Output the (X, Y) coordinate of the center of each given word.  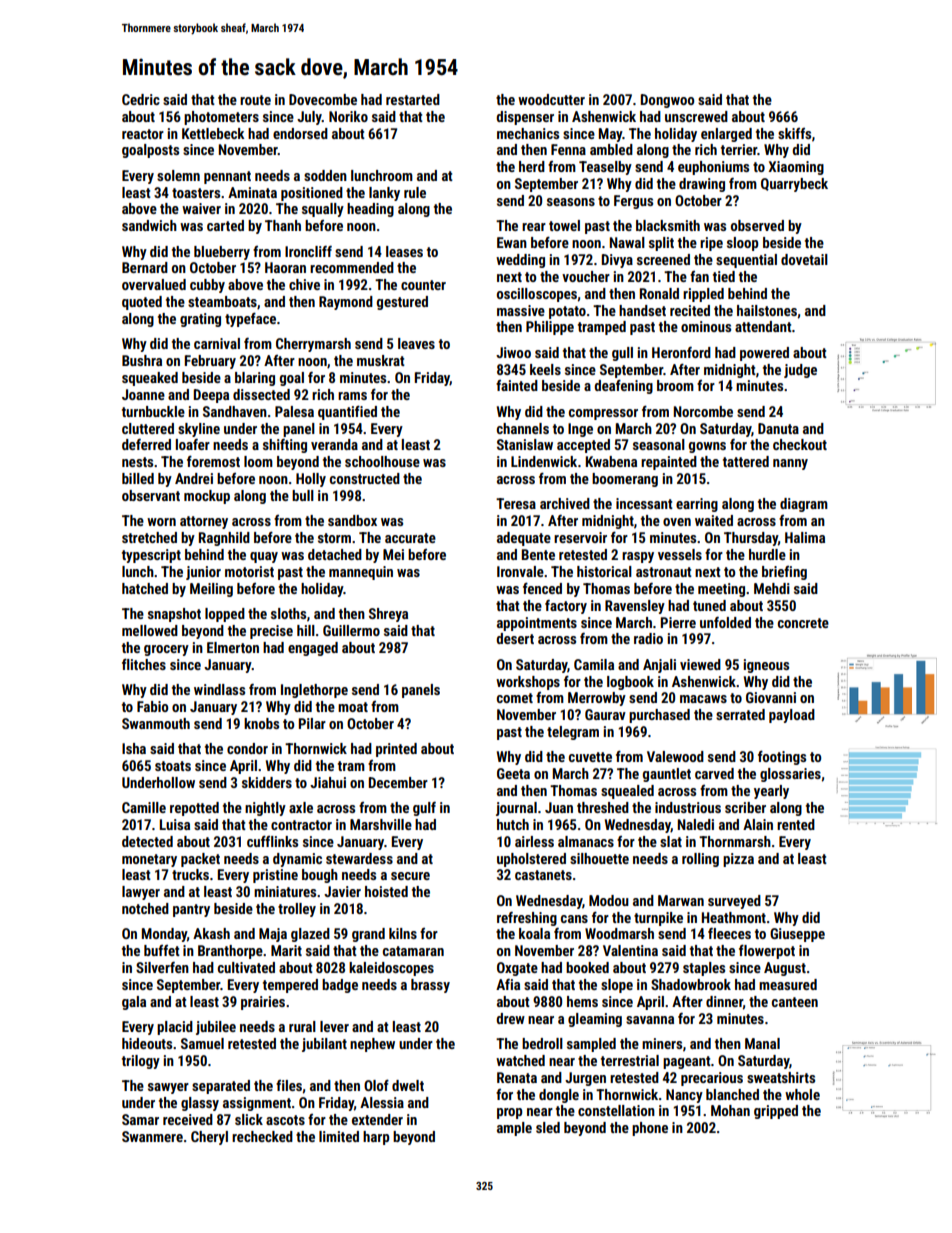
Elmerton (233, 647)
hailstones (767, 310)
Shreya (388, 615)
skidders (267, 782)
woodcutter (551, 99)
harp (376, 1138)
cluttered (148, 428)
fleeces (729, 933)
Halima (805, 537)
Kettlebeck (213, 133)
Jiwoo (513, 352)
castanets (543, 875)
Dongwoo (667, 101)
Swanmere (152, 1136)
